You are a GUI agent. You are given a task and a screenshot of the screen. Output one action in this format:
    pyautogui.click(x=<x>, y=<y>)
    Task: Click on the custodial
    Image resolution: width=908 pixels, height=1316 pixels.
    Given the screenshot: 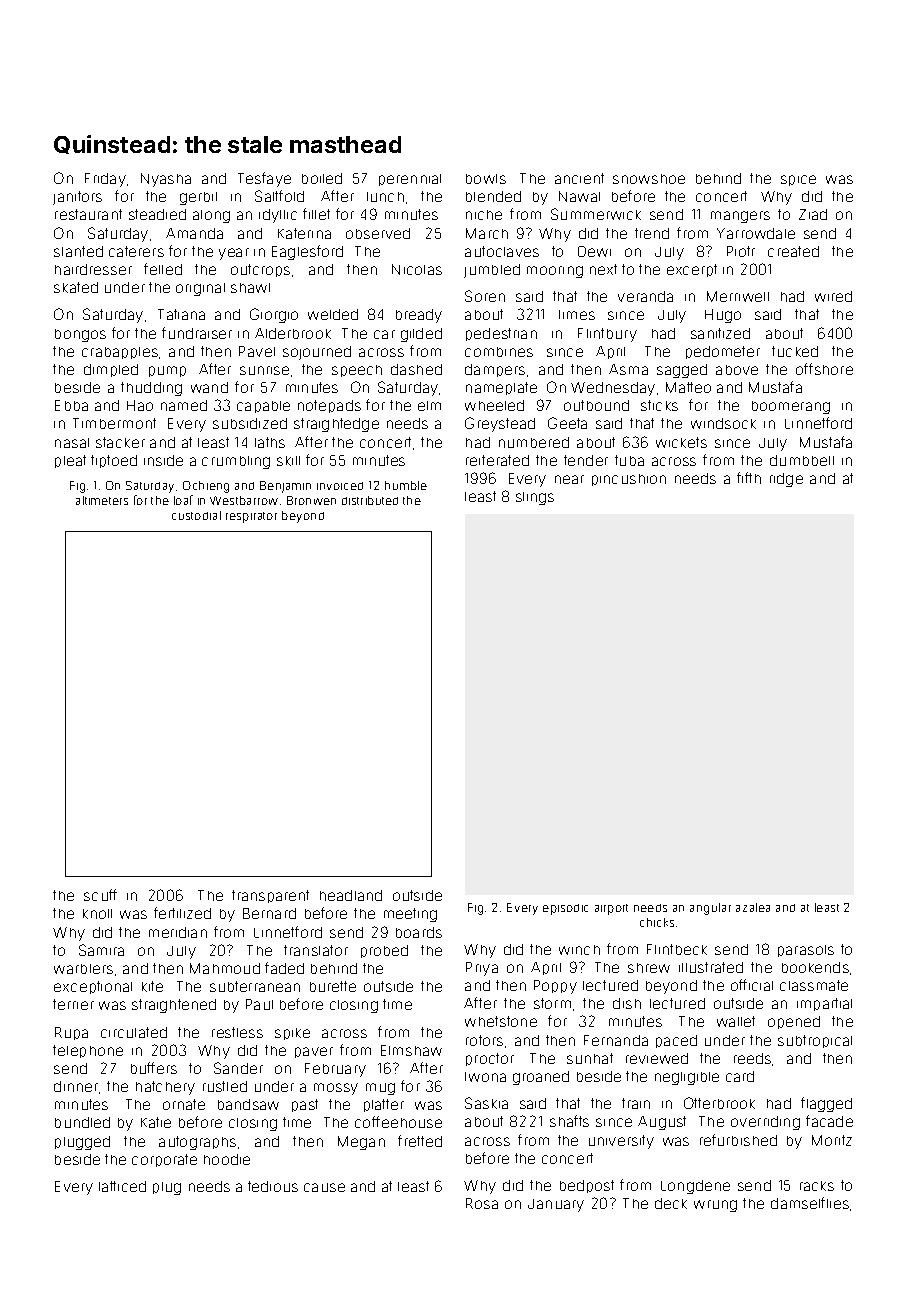 What is the action you would take?
    pyautogui.click(x=196, y=515)
